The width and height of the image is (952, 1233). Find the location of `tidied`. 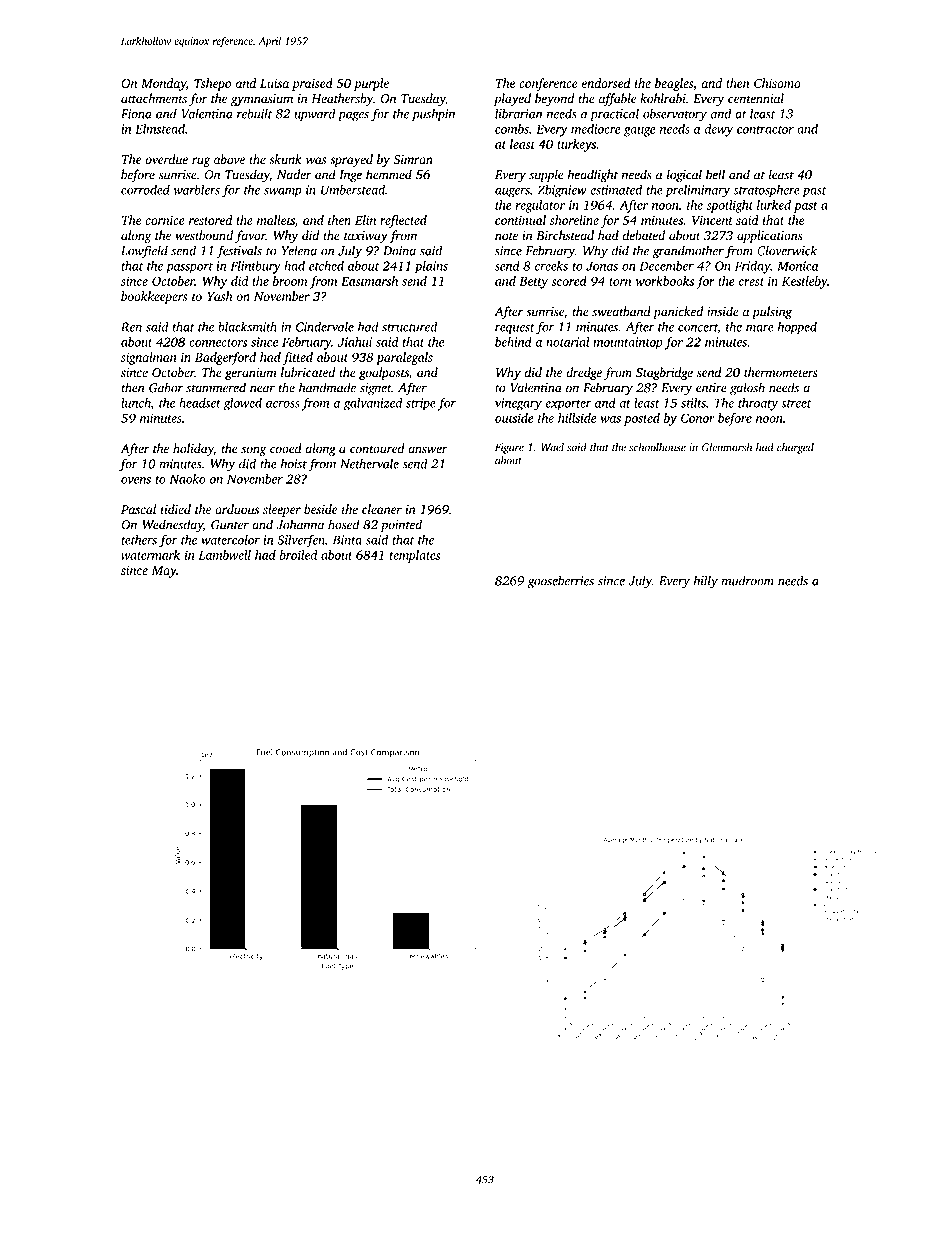

tidied is located at coordinates (176, 509).
